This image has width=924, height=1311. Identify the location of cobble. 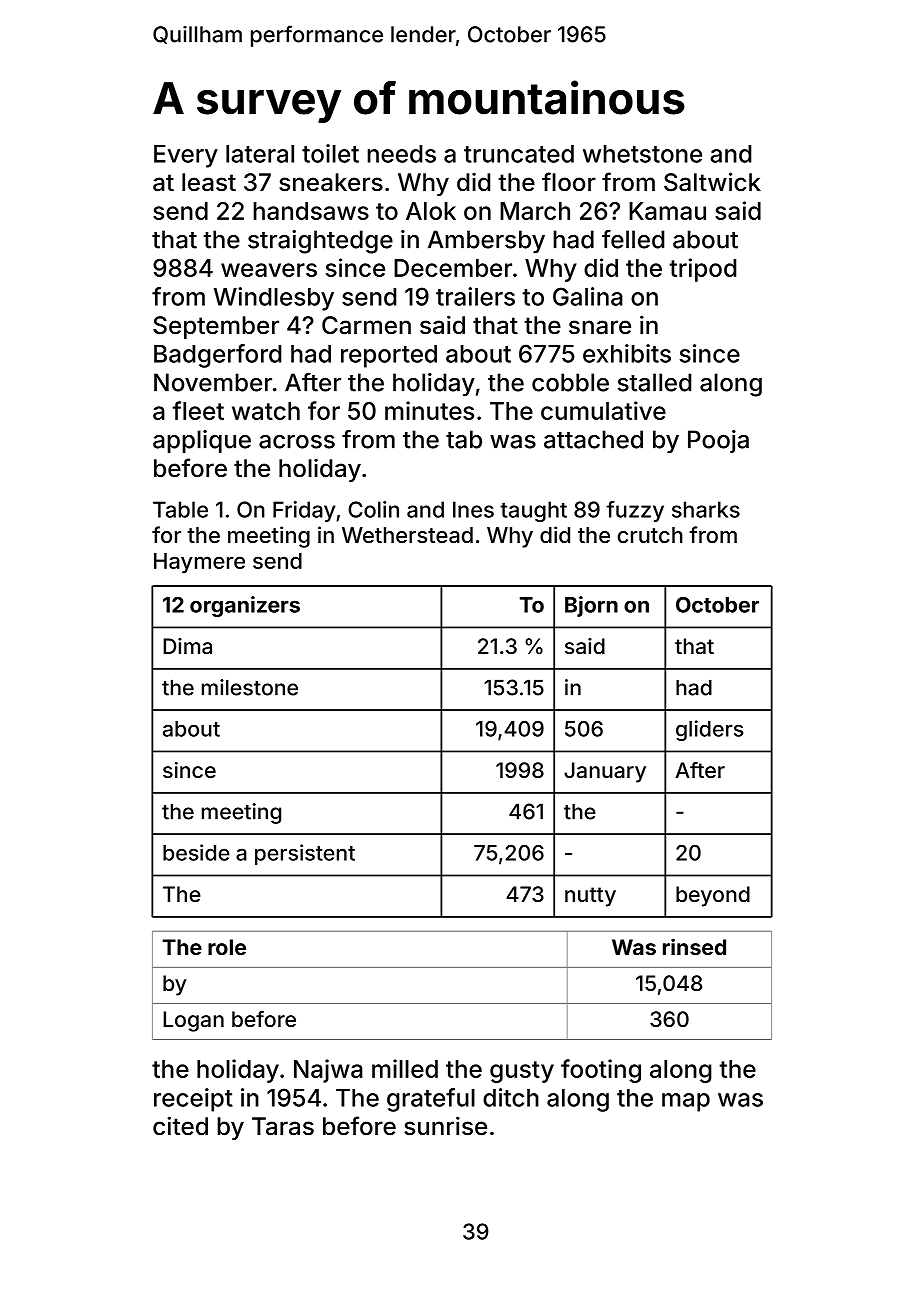
(570, 382).
